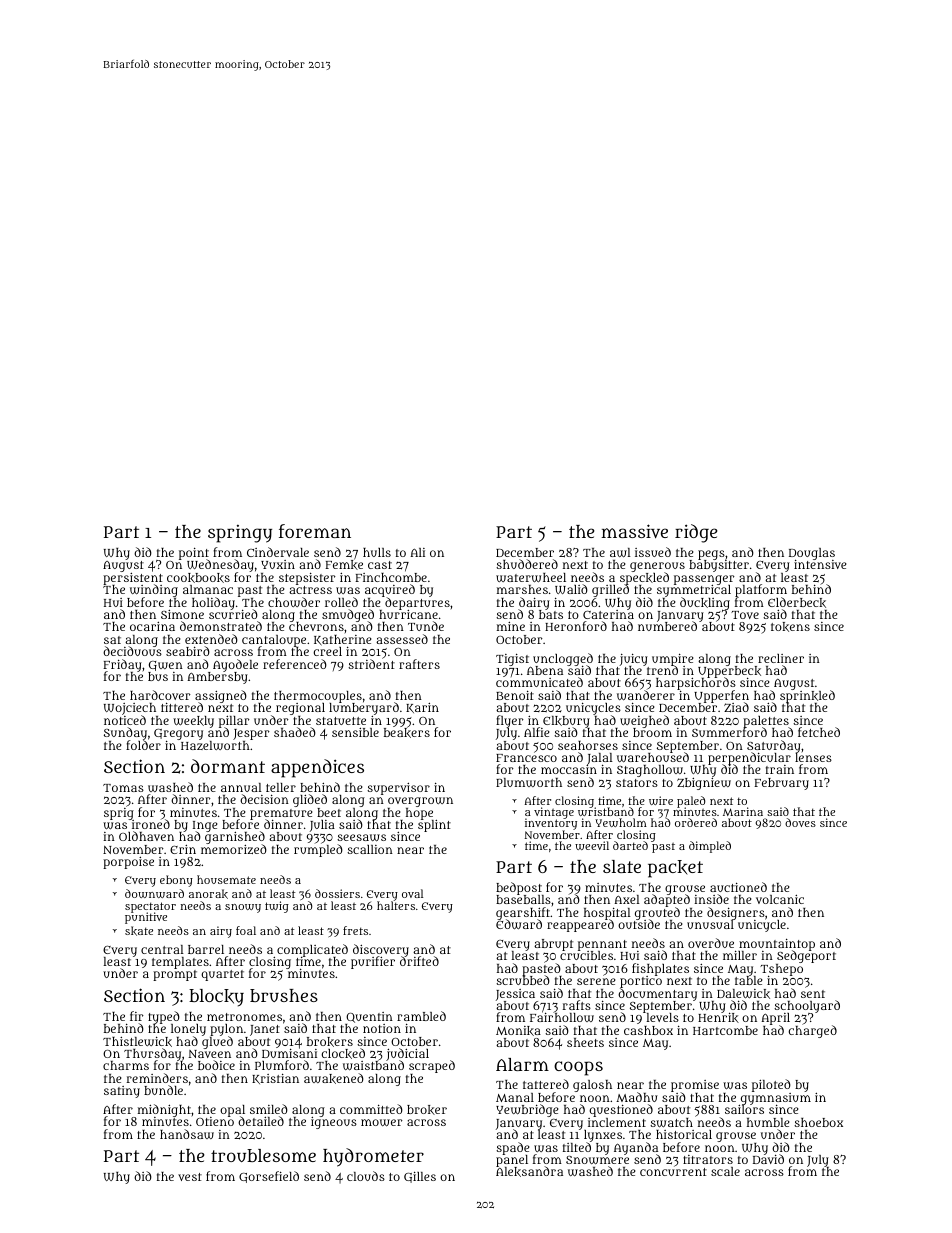  What do you see at coordinates (745, 615) in the screenshot?
I see `Tove` at bounding box center [745, 615].
